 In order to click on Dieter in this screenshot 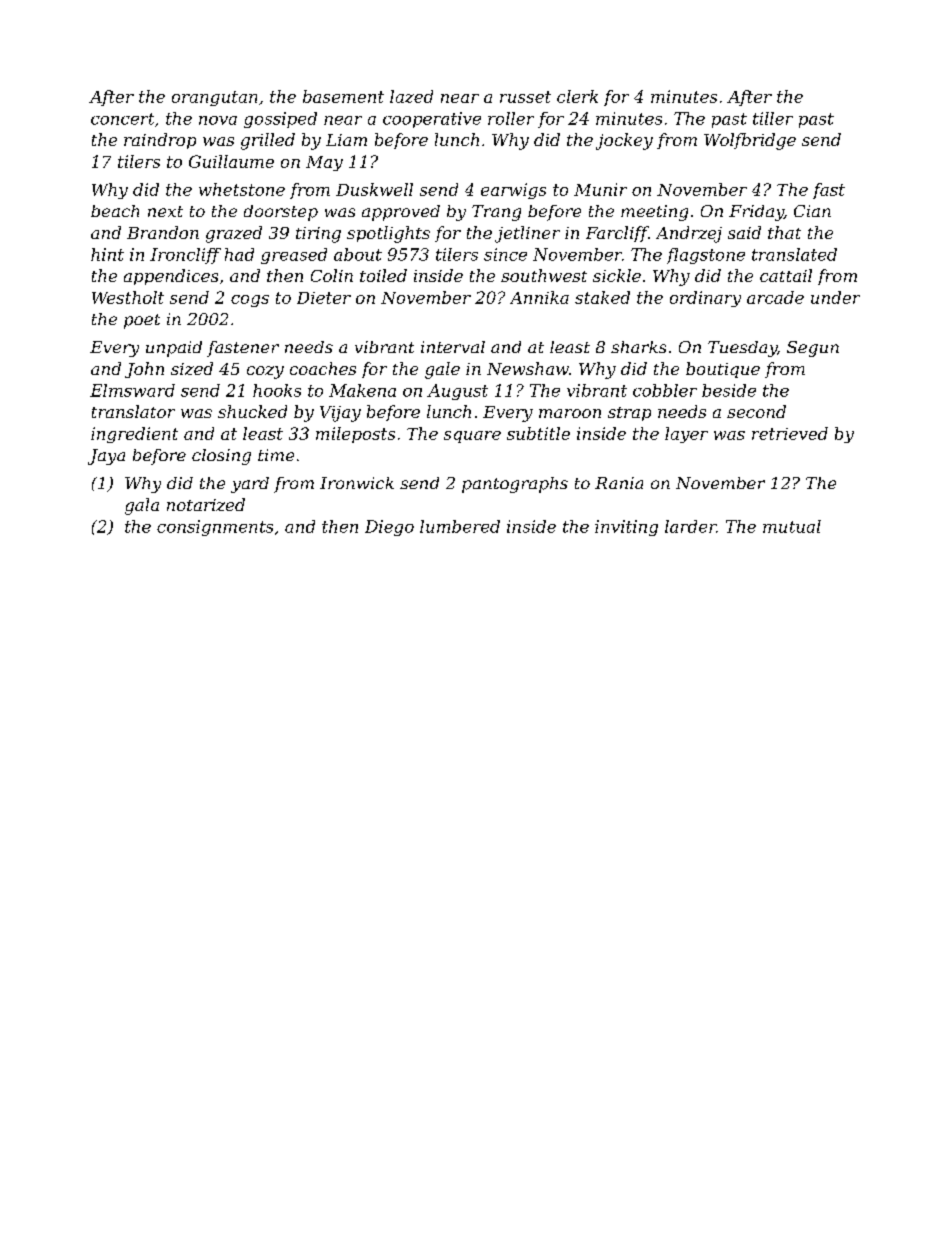, I will do `click(324, 298)`.
